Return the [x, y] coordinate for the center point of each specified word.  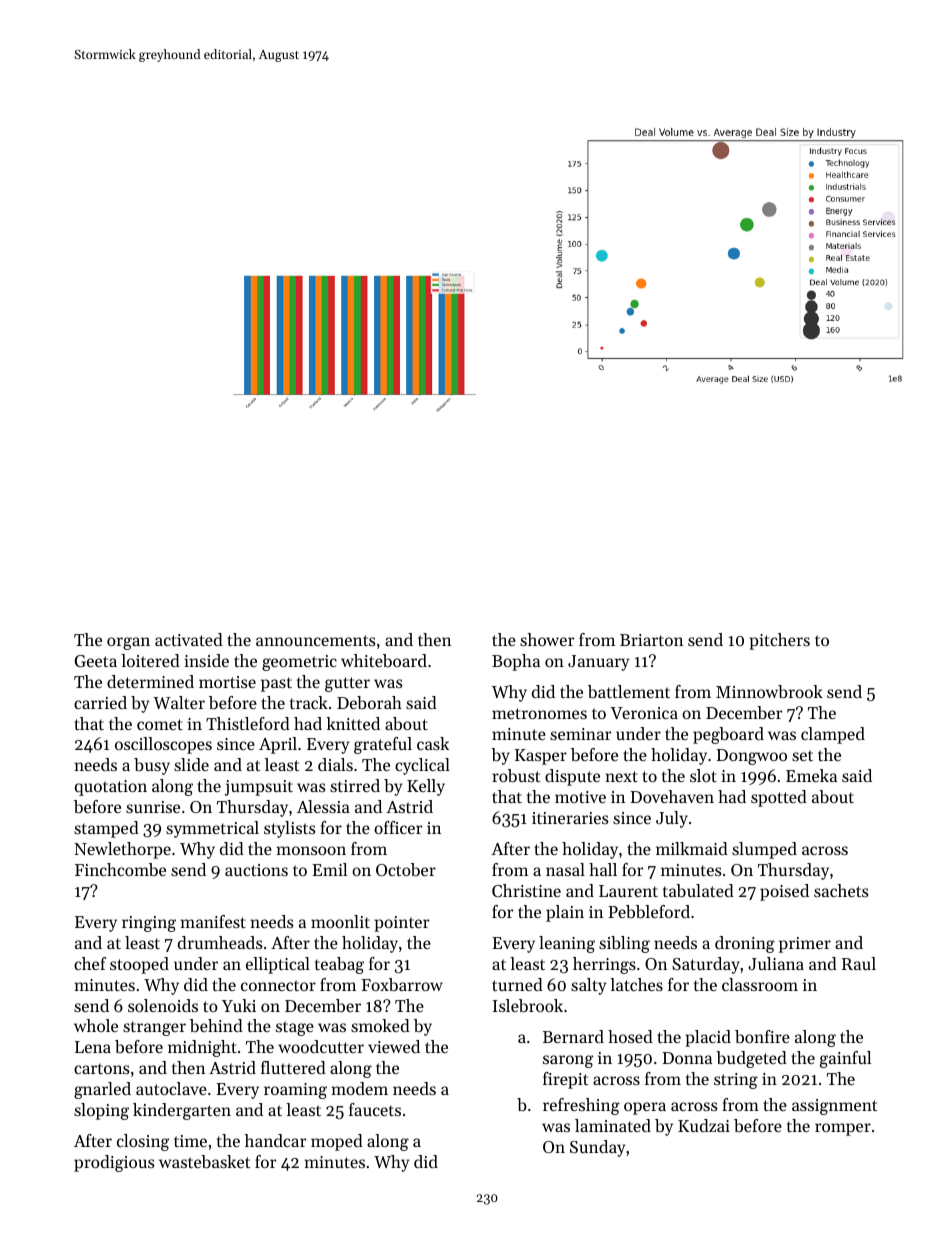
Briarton [651, 640]
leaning [567, 944]
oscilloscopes [163, 745]
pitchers [779, 641]
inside [206, 660]
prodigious [114, 1163]
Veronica [644, 713]
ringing [149, 924]
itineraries [570, 818]
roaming [295, 1091]
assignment [834, 1107]
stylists [290, 829]
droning [745, 944]
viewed [394, 1046]
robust [516, 775]
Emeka [811, 775]
